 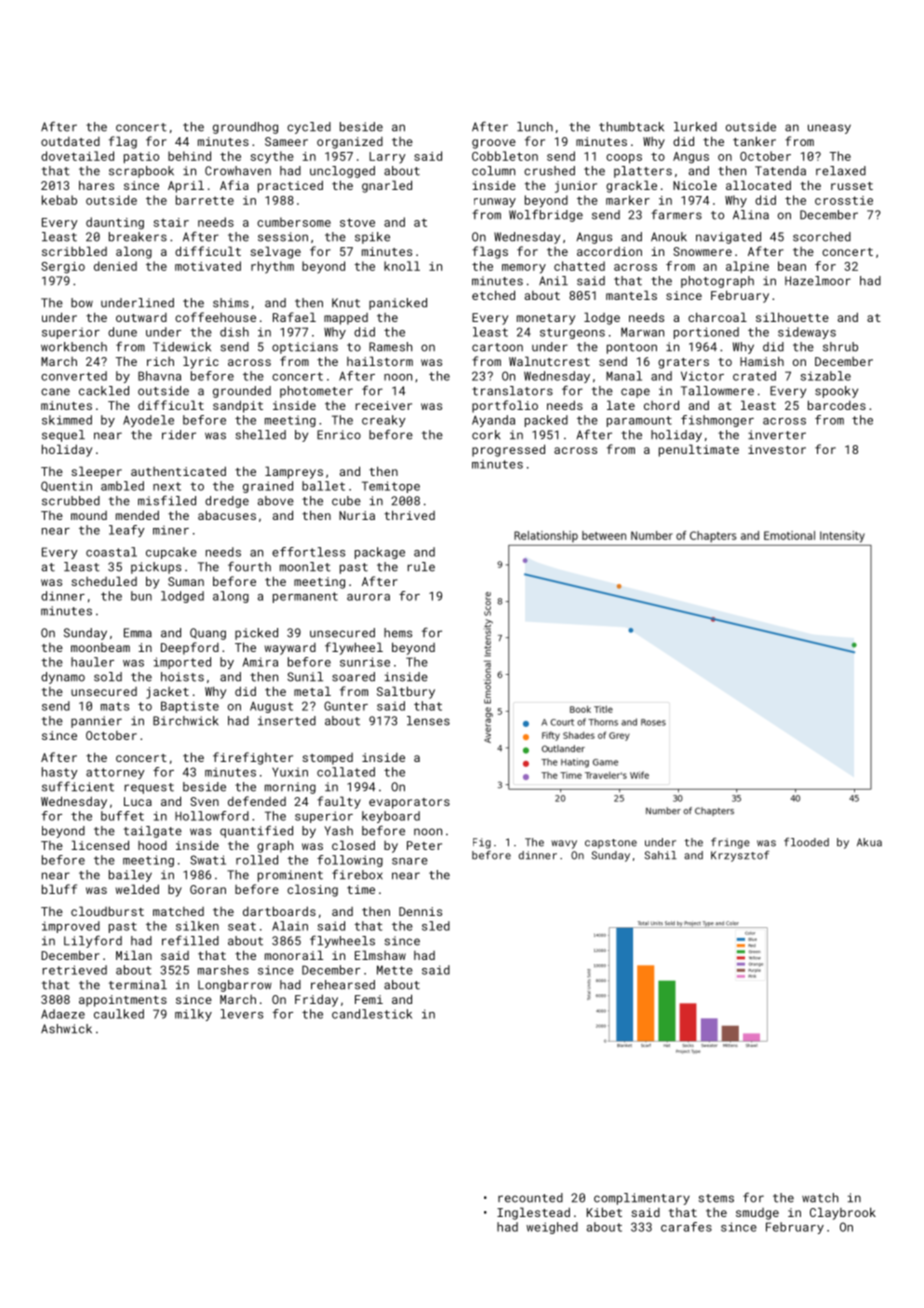 I want to click on Ashwick, so click(x=66, y=1029).
